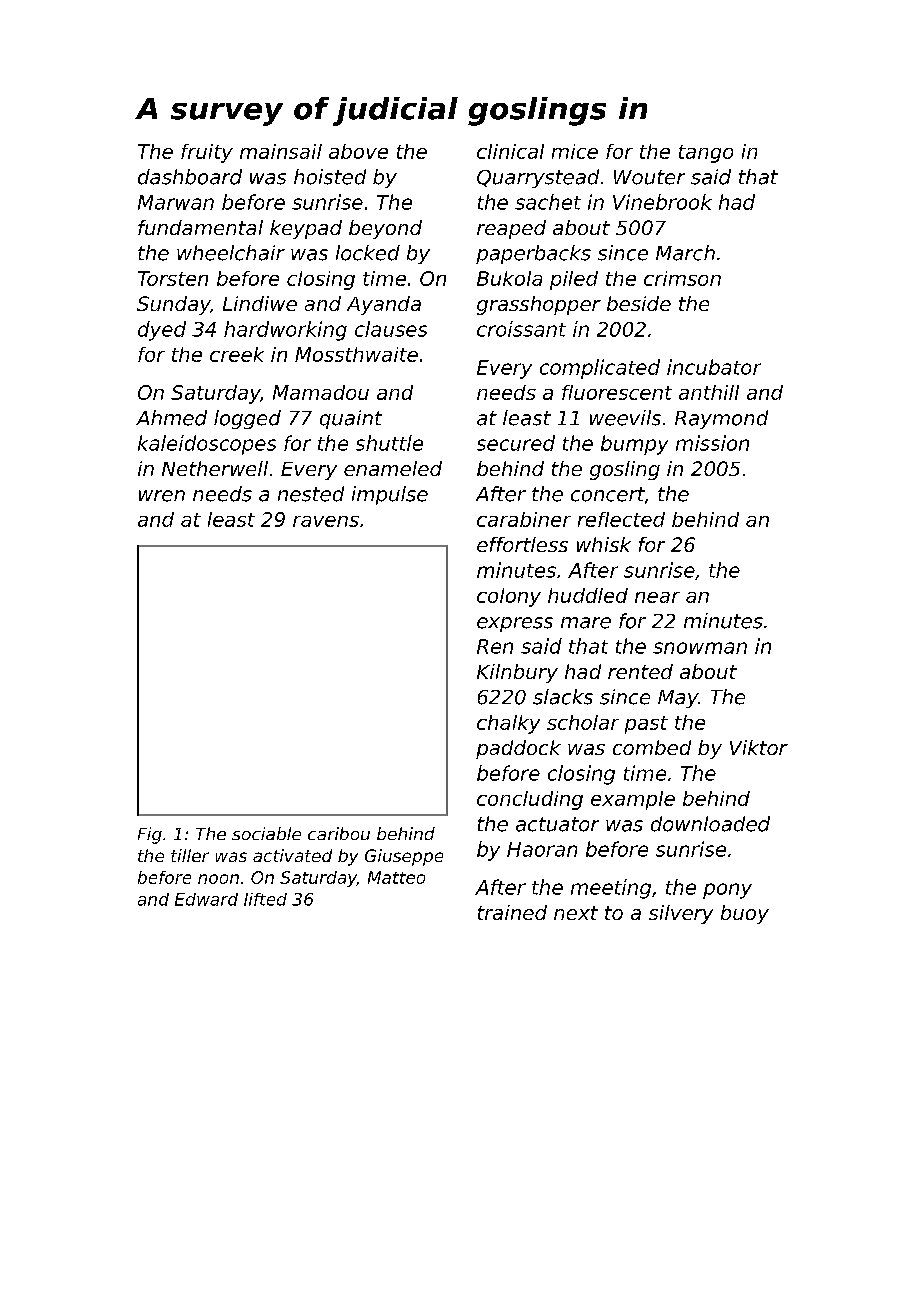 This page has width=924, height=1311. I want to click on Mossthwaite, so click(356, 354).
